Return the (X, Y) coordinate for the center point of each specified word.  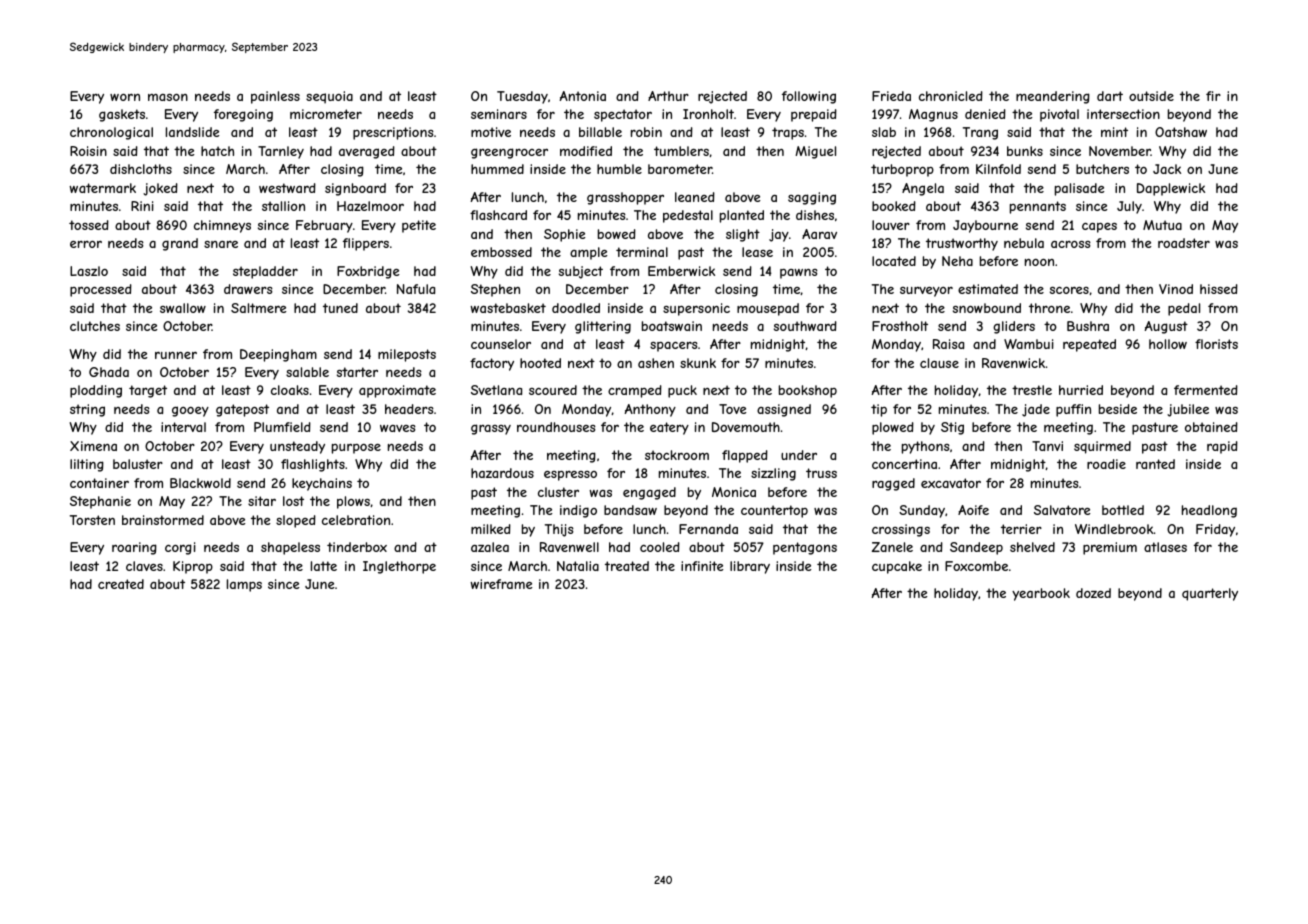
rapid (1222, 447)
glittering (603, 327)
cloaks (290, 390)
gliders (1014, 327)
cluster (558, 492)
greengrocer (509, 153)
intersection (1123, 114)
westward (287, 188)
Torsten (92, 520)
